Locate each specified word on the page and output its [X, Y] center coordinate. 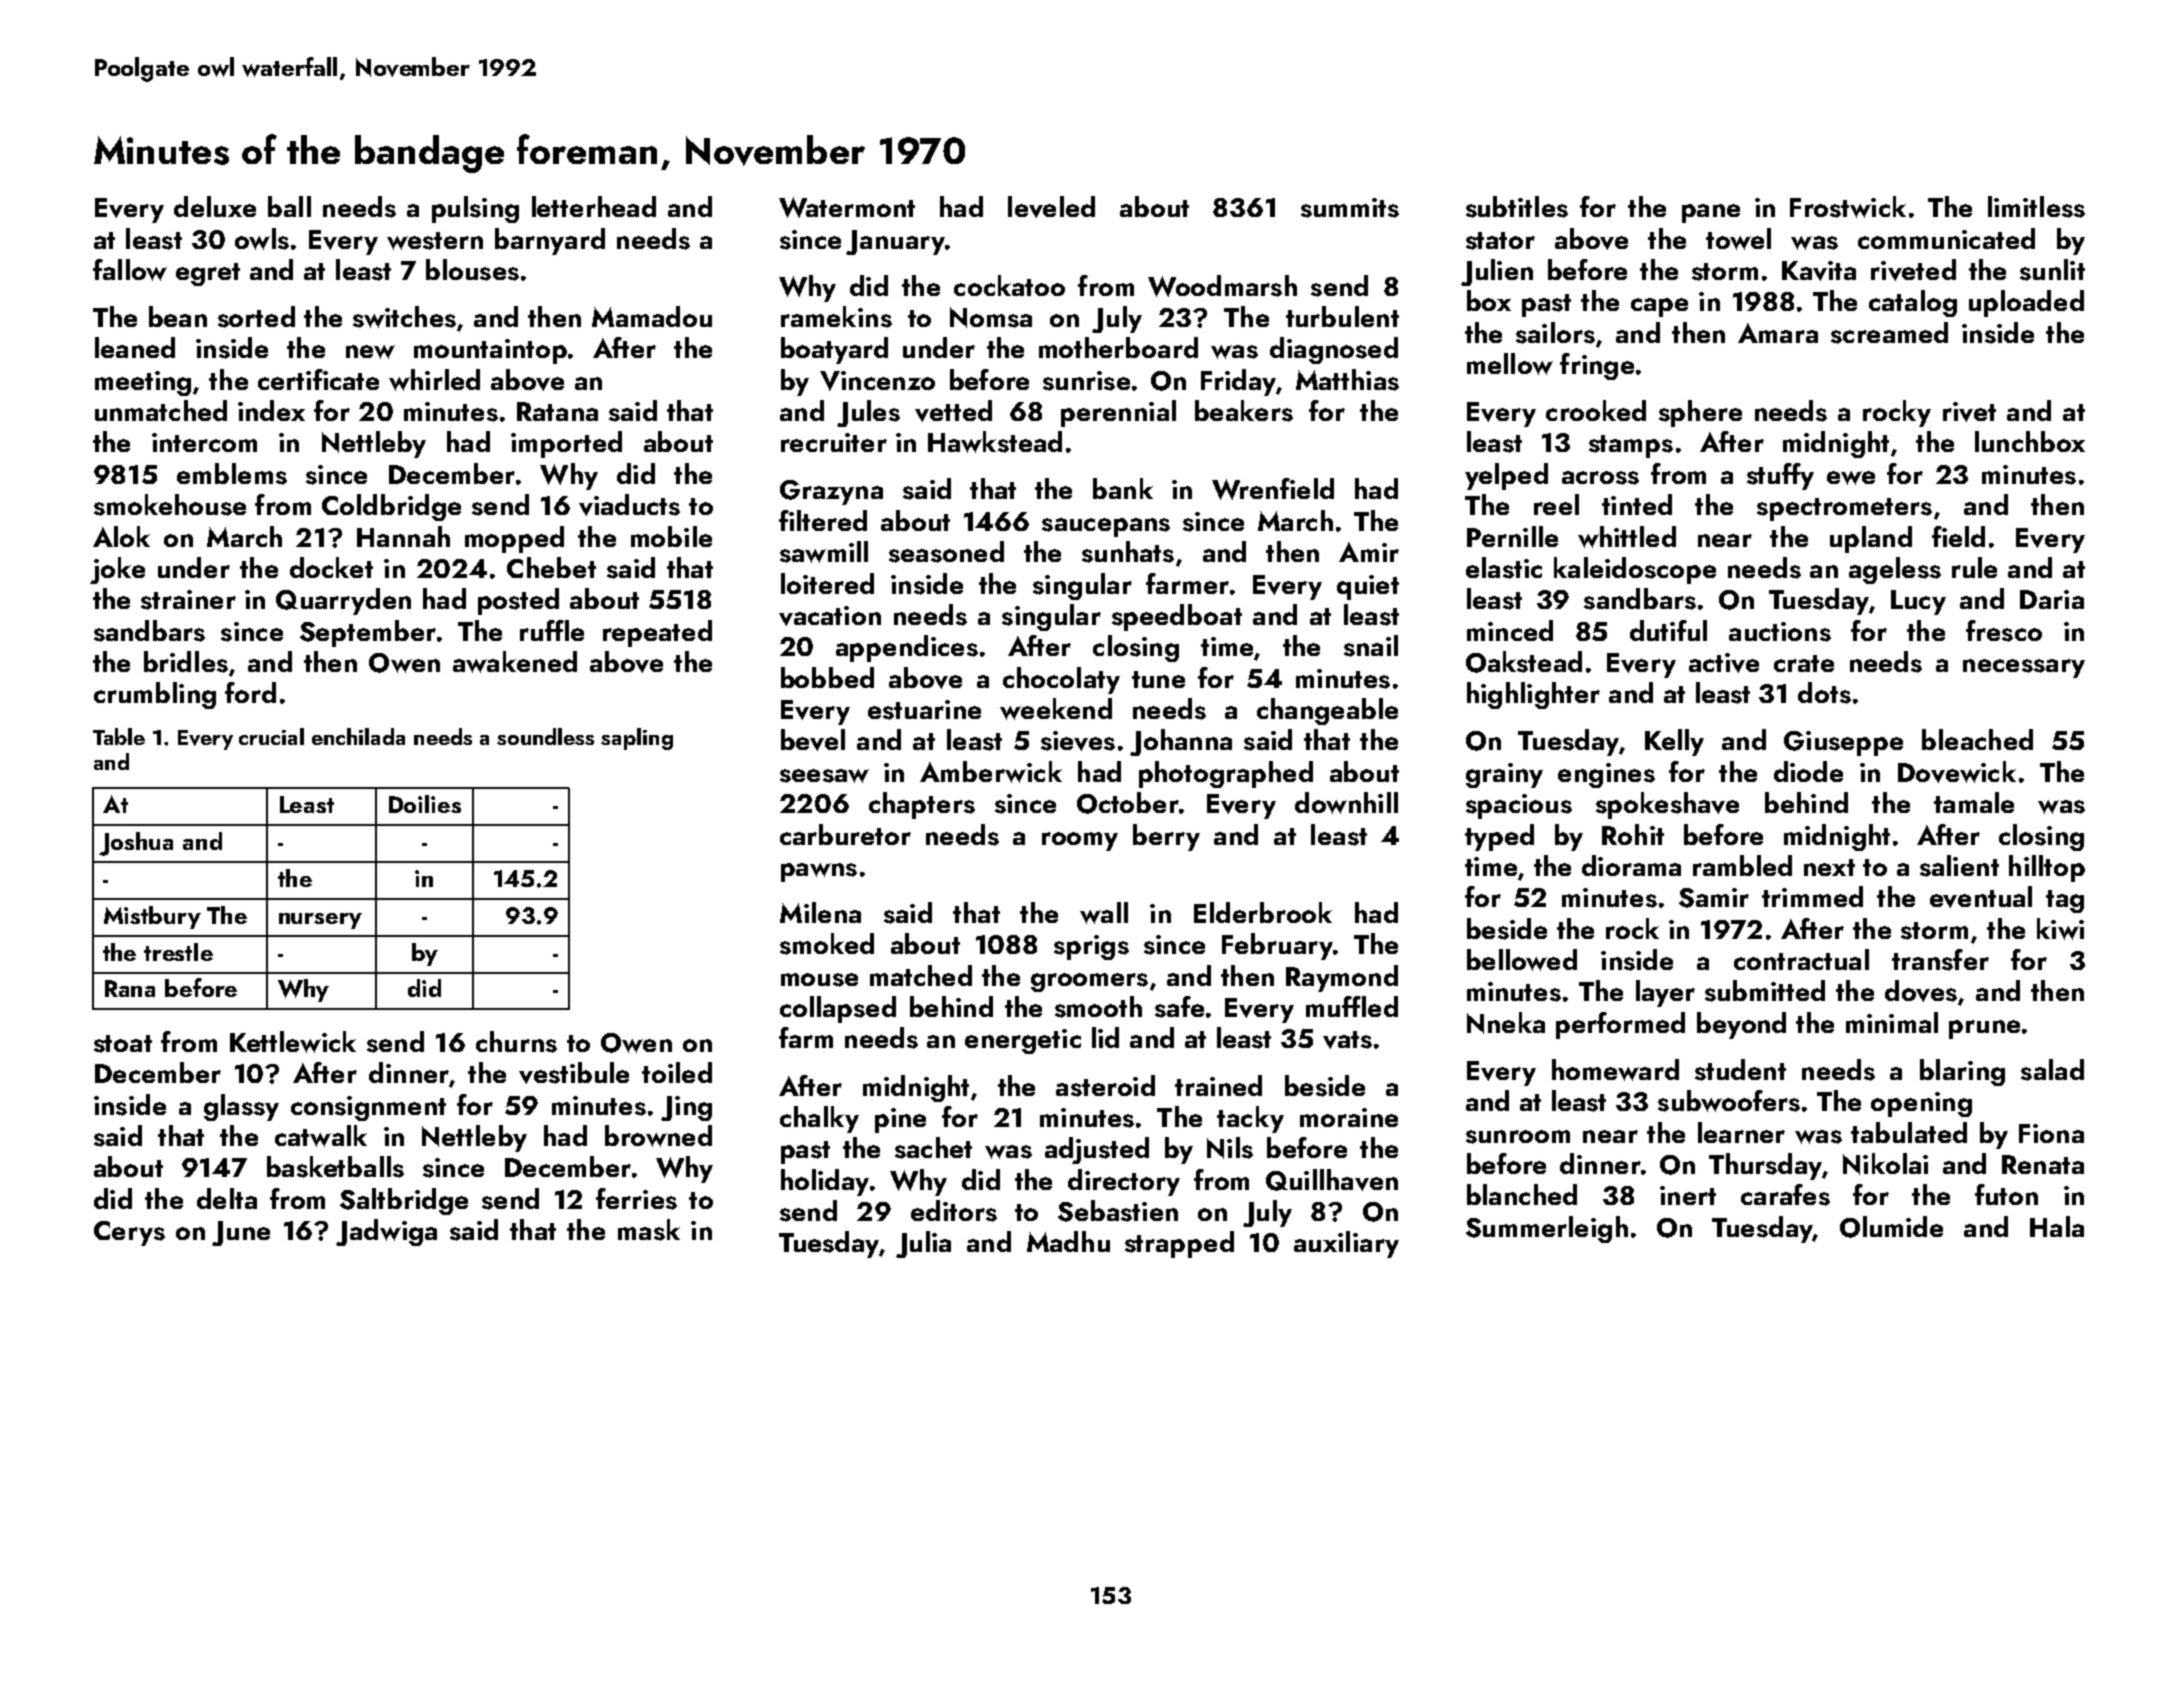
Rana [130, 988]
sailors [1555, 333]
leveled [1051, 207]
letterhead [594, 206]
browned [658, 1136]
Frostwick [1848, 207]
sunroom [1518, 1137]
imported [566, 444]
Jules [868, 413]
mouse [819, 980]
